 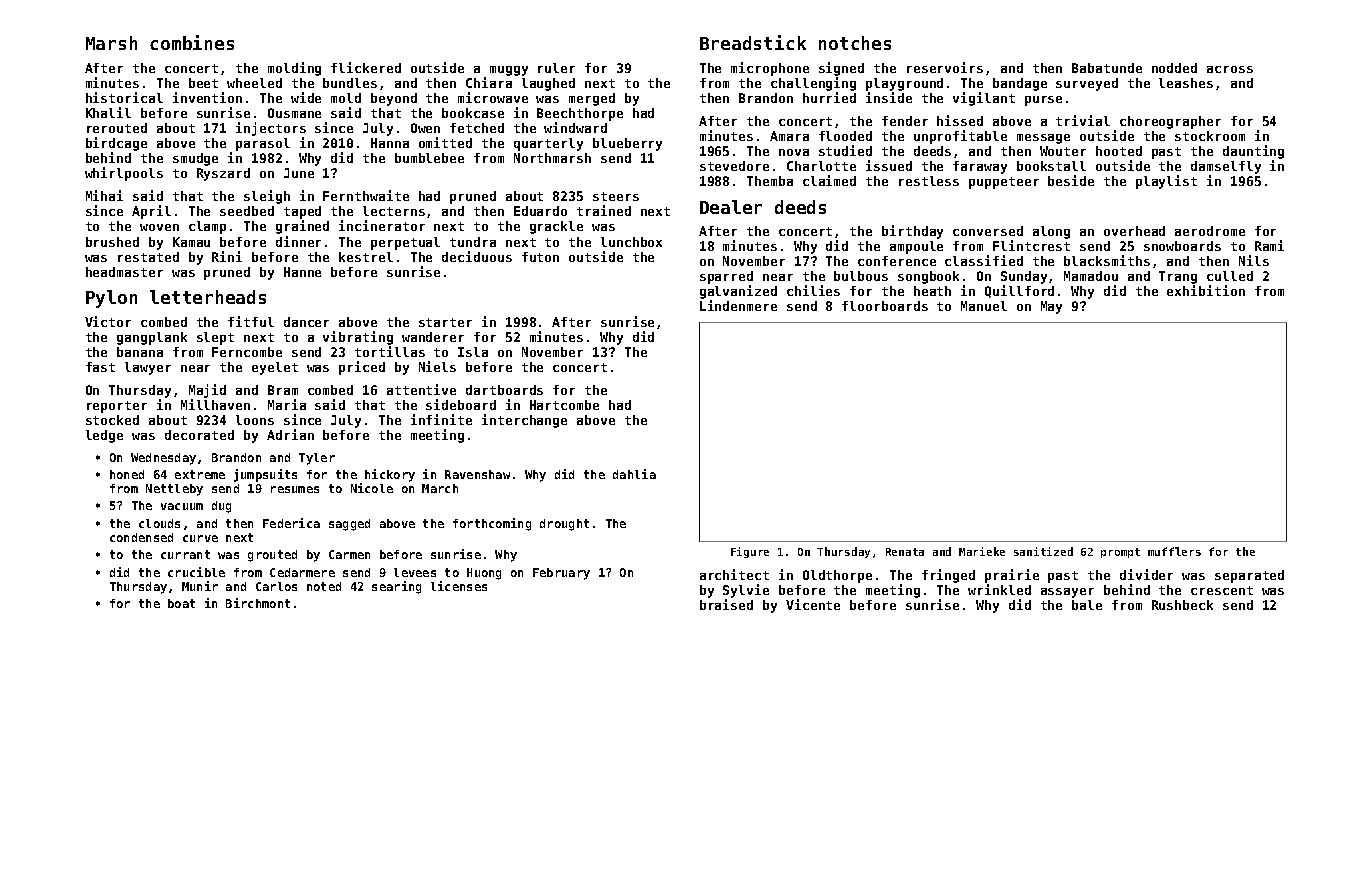 What do you see at coordinates (1043, 101) in the document?
I see `purse` at bounding box center [1043, 101].
